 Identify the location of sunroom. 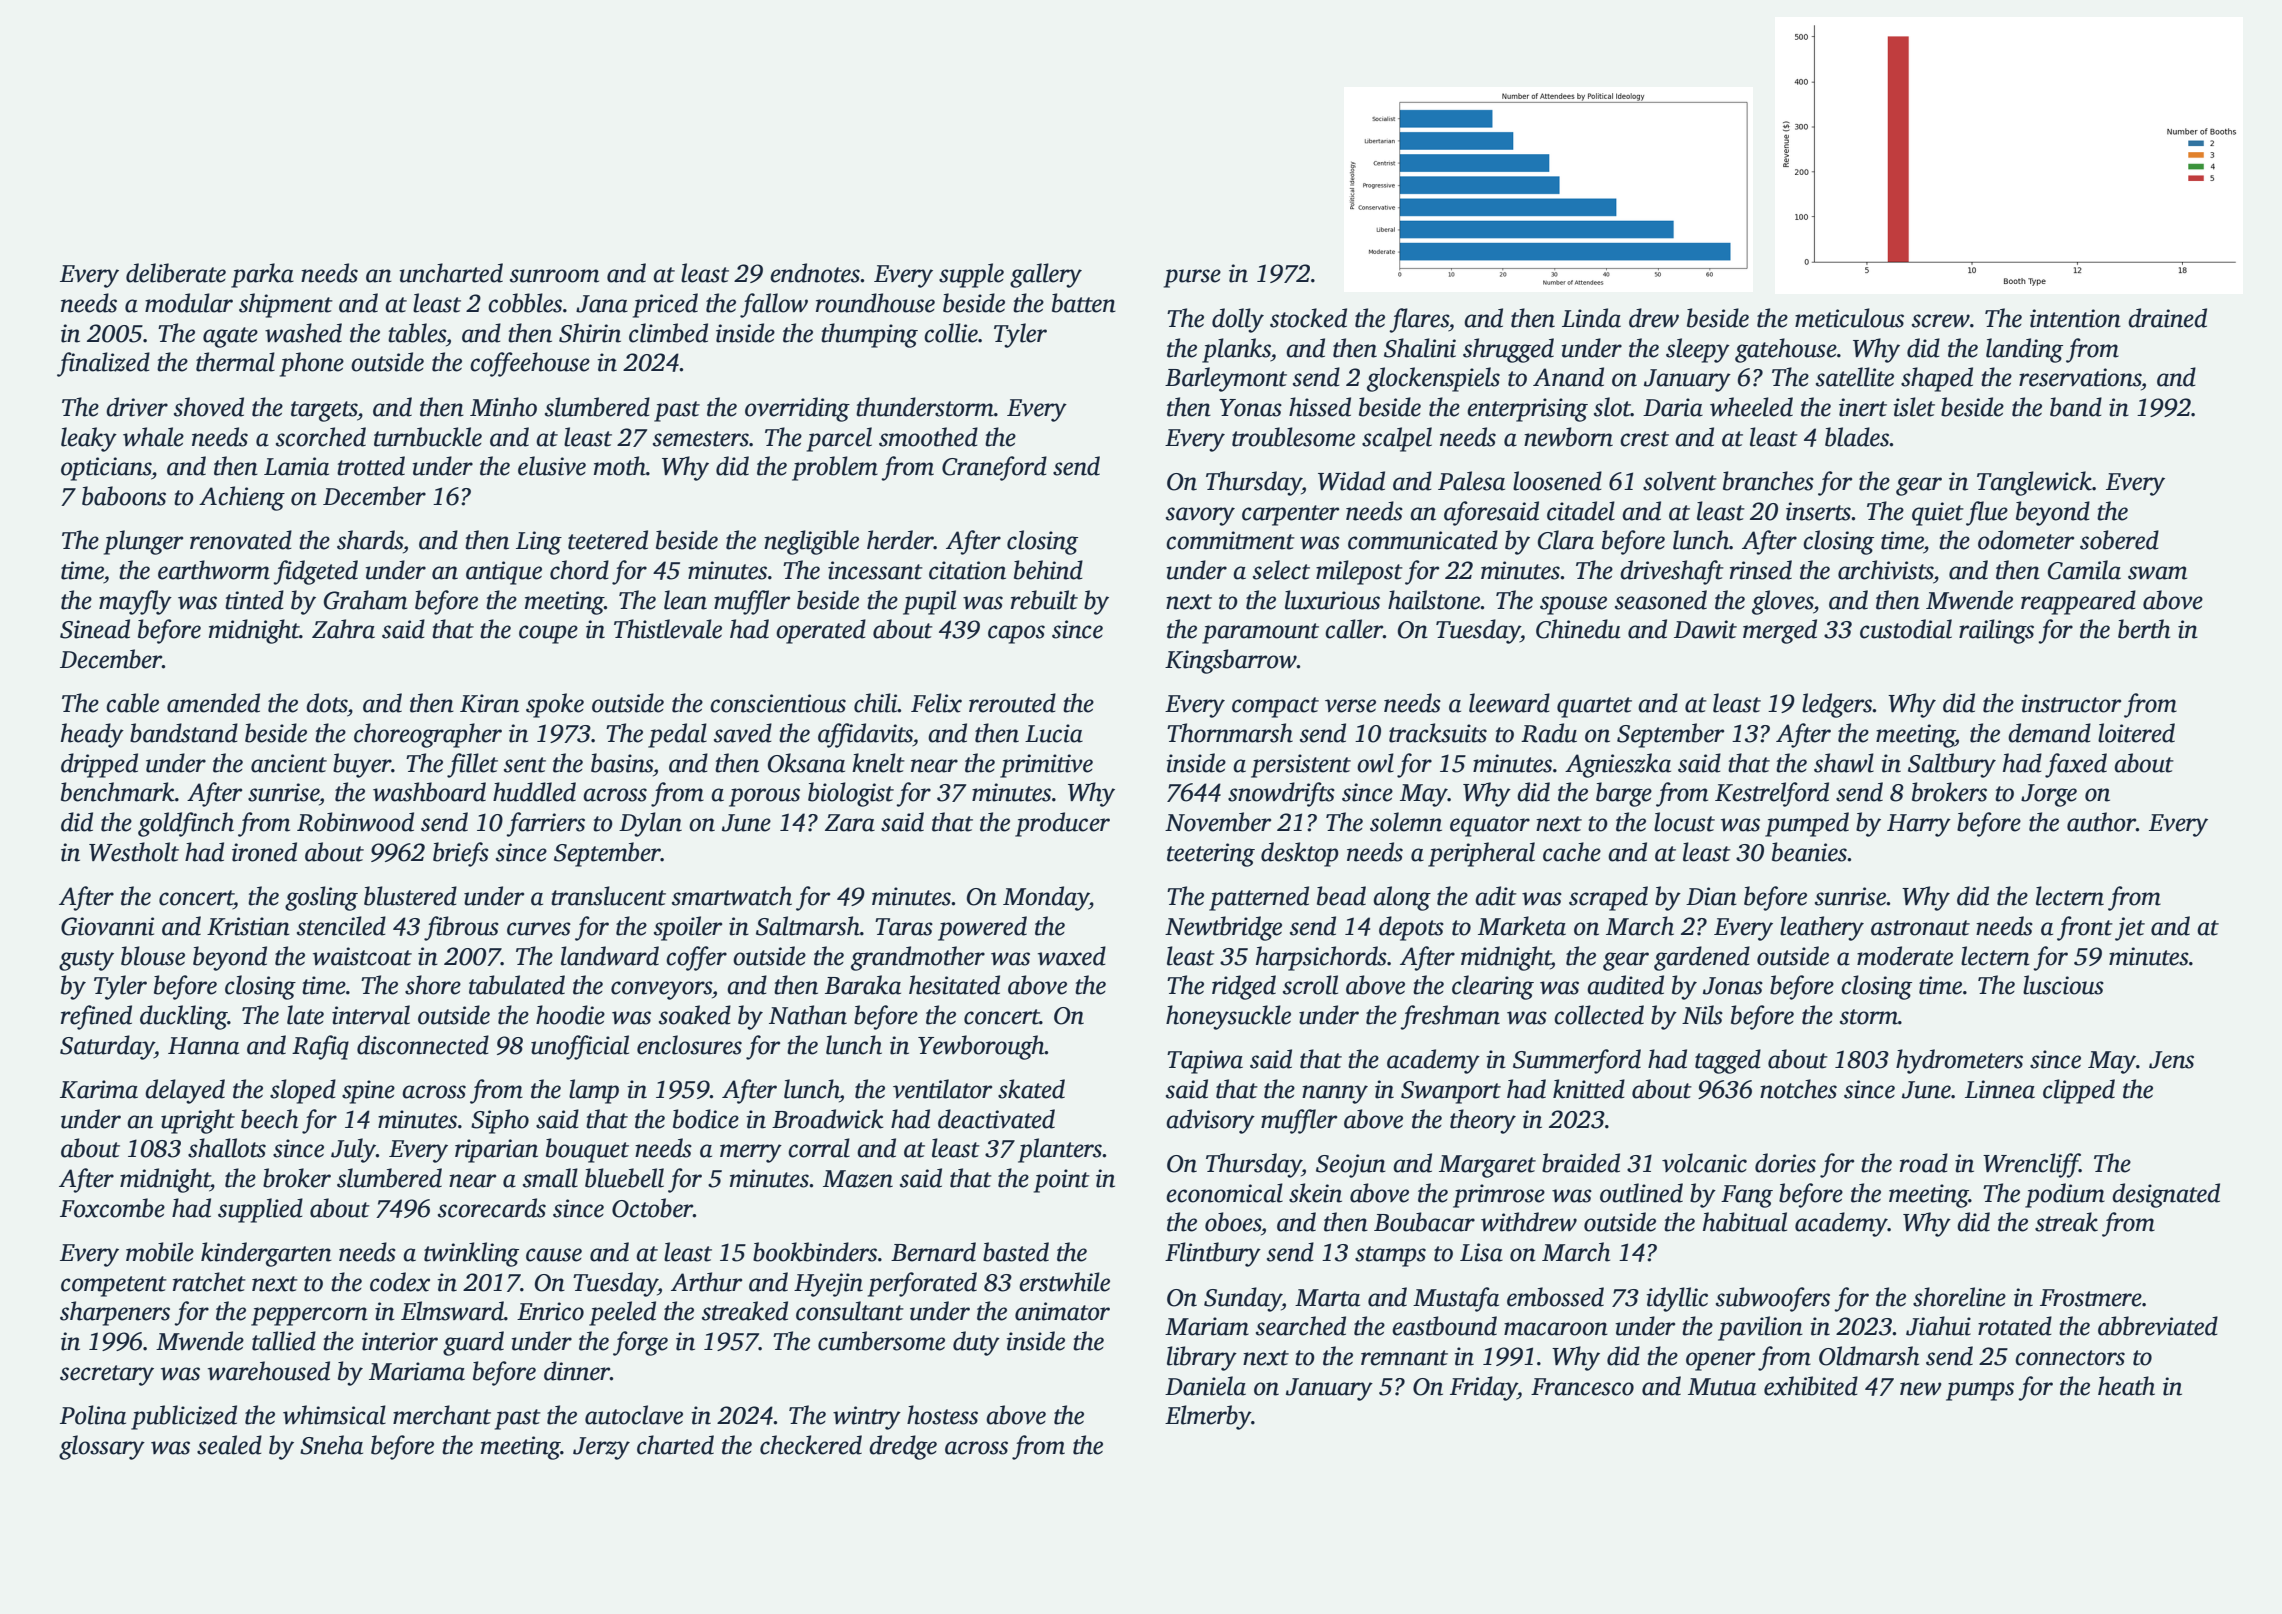
(554, 276).
